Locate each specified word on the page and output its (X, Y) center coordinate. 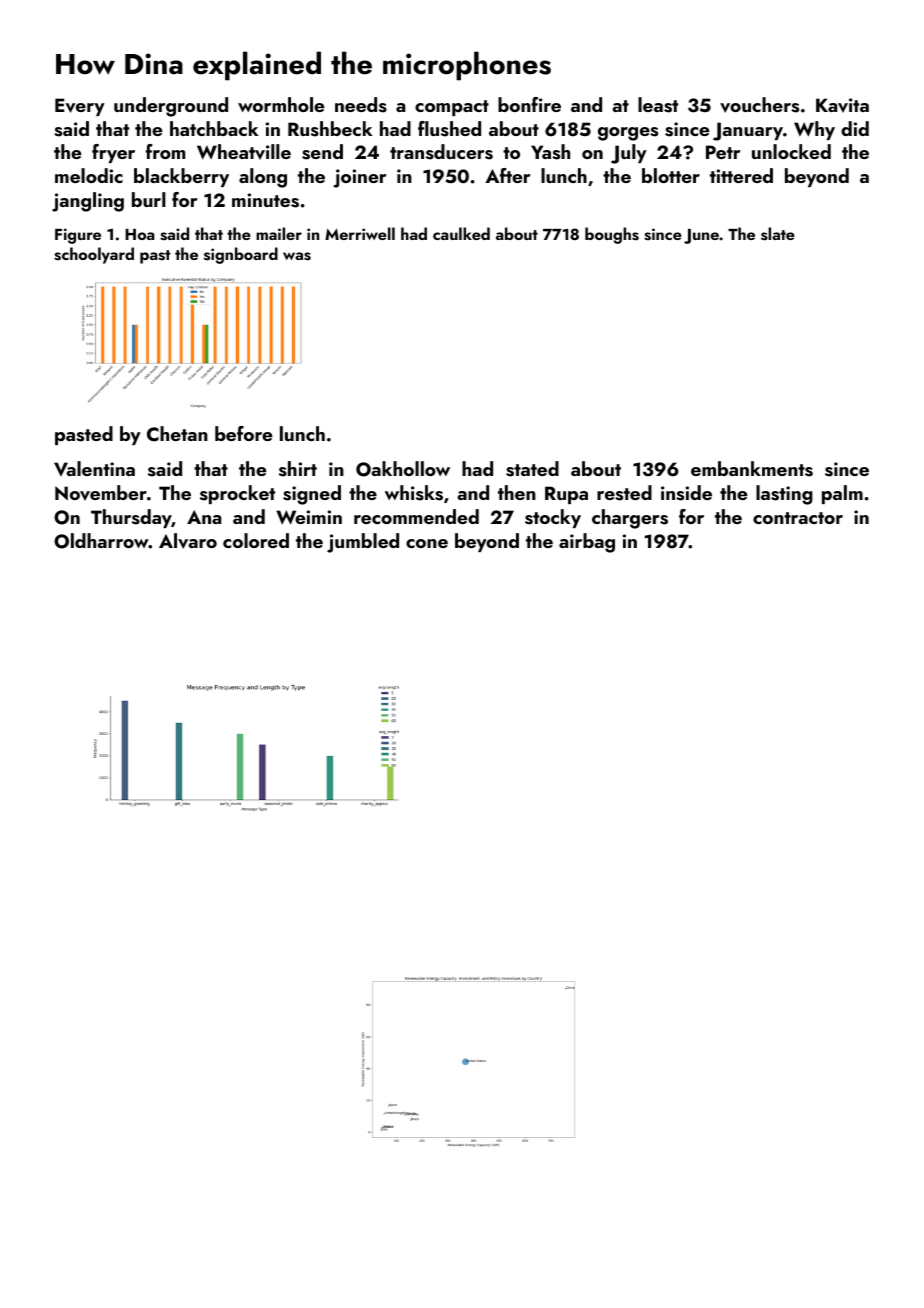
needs (361, 105)
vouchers (759, 105)
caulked (461, 233)
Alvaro (188, 541)
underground (171, 107)
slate (778, 234)
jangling (88, 202)
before (243, 433)
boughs (612, 235)
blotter (671, 175)
